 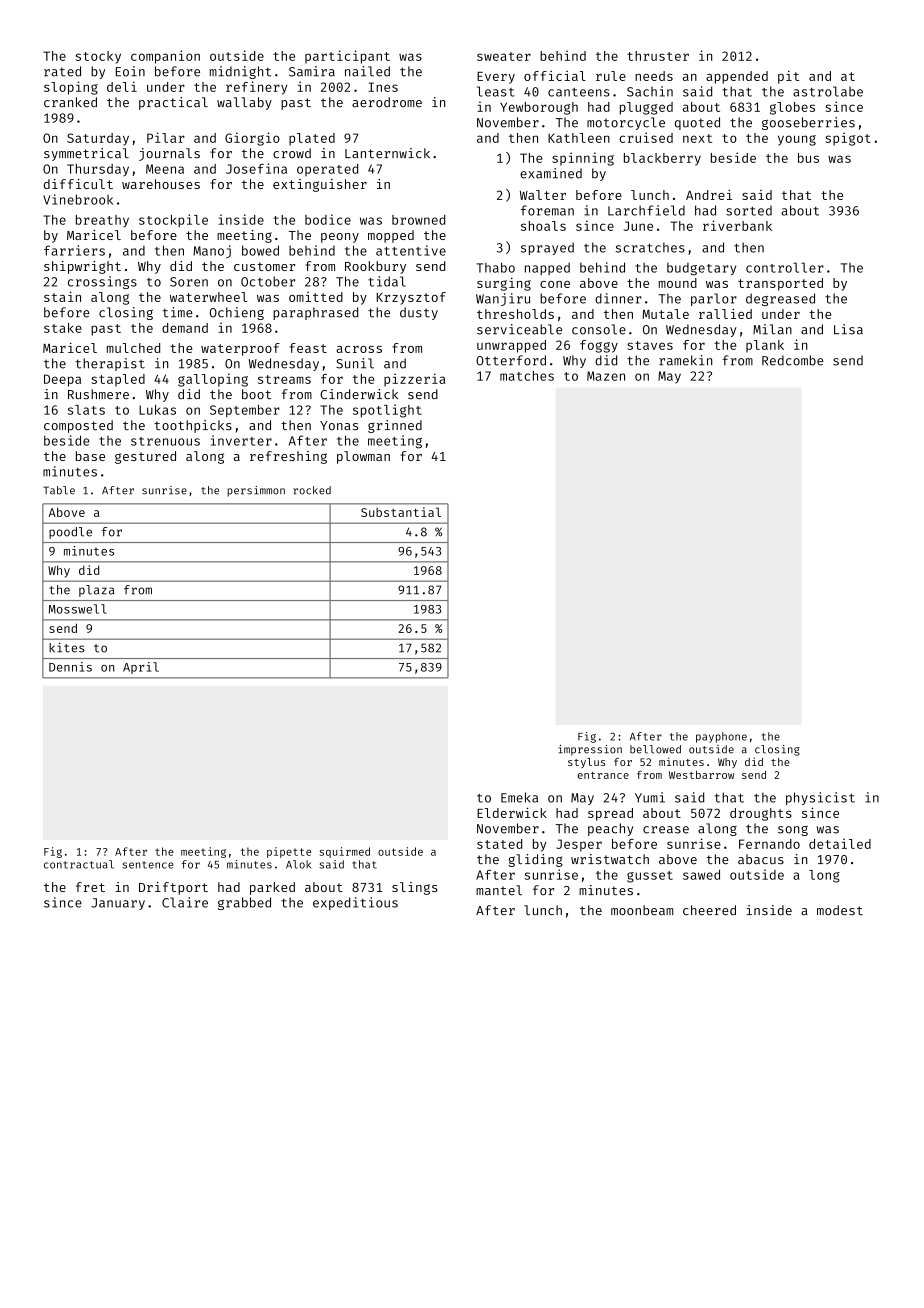 I want to click on thruster, so click(x=658, y=56).
